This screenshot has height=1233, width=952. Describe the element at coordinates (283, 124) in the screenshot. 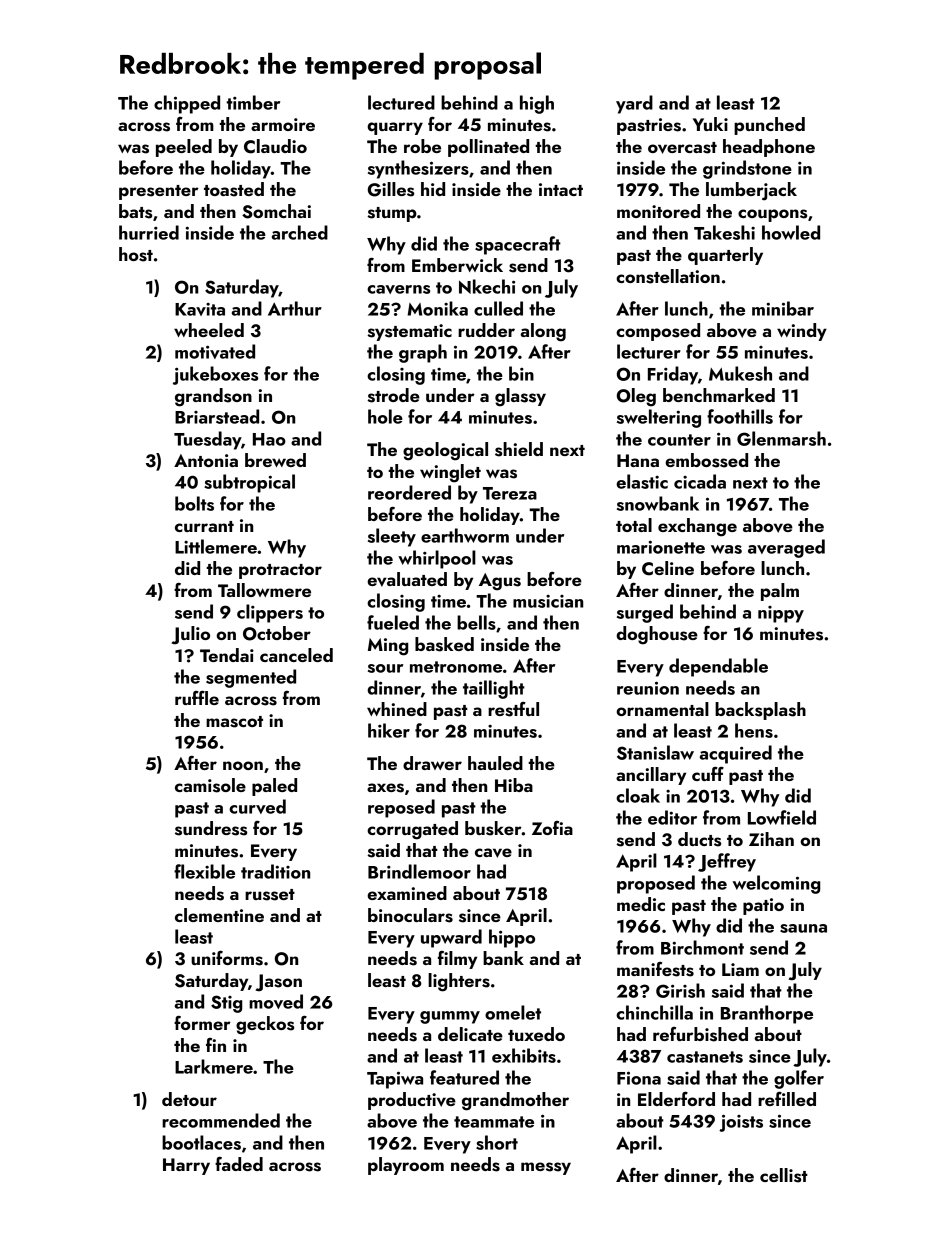

I see `armoire` at that location.
